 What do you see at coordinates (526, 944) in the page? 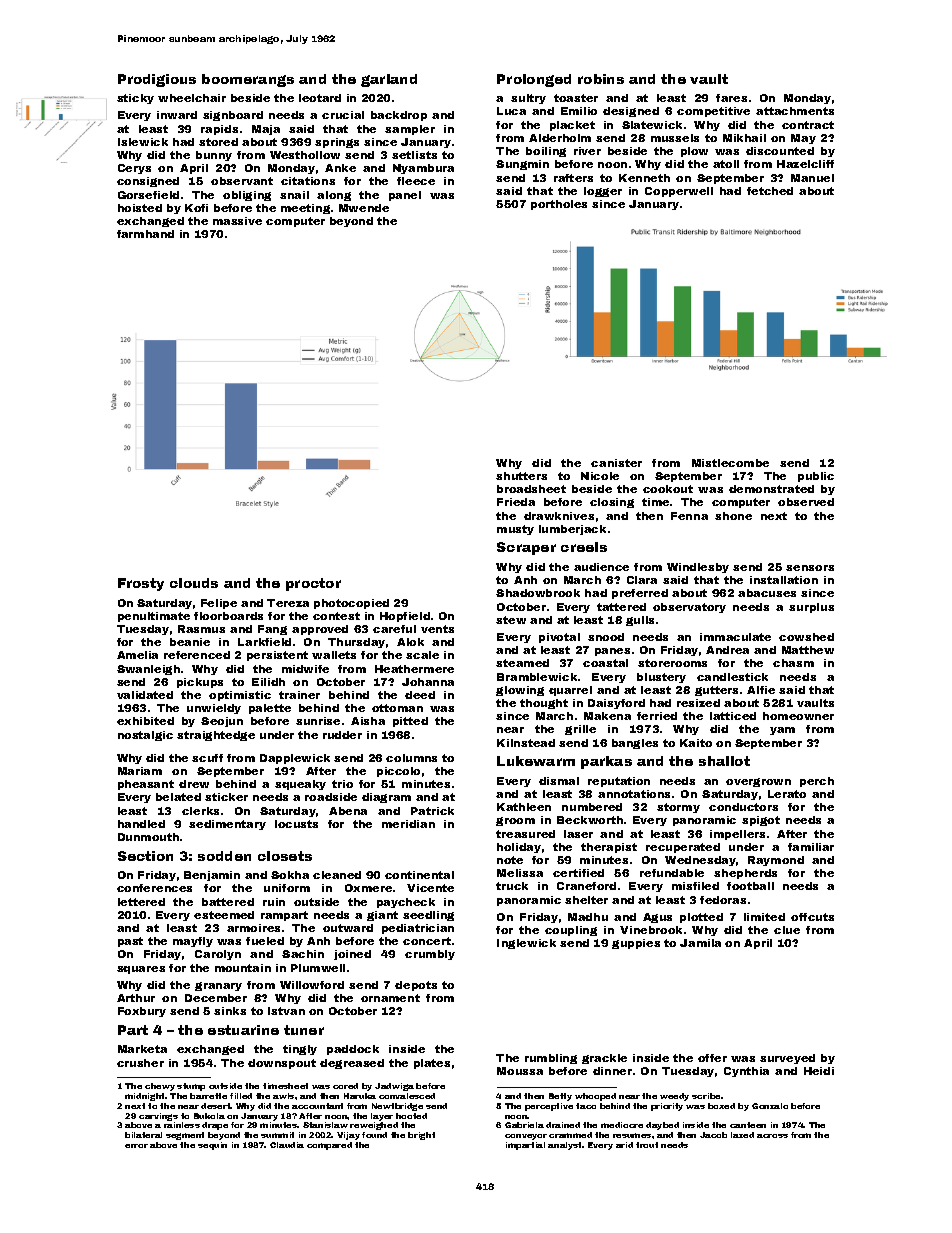
I see `Inglewick` at bounding box center [526, 944].
